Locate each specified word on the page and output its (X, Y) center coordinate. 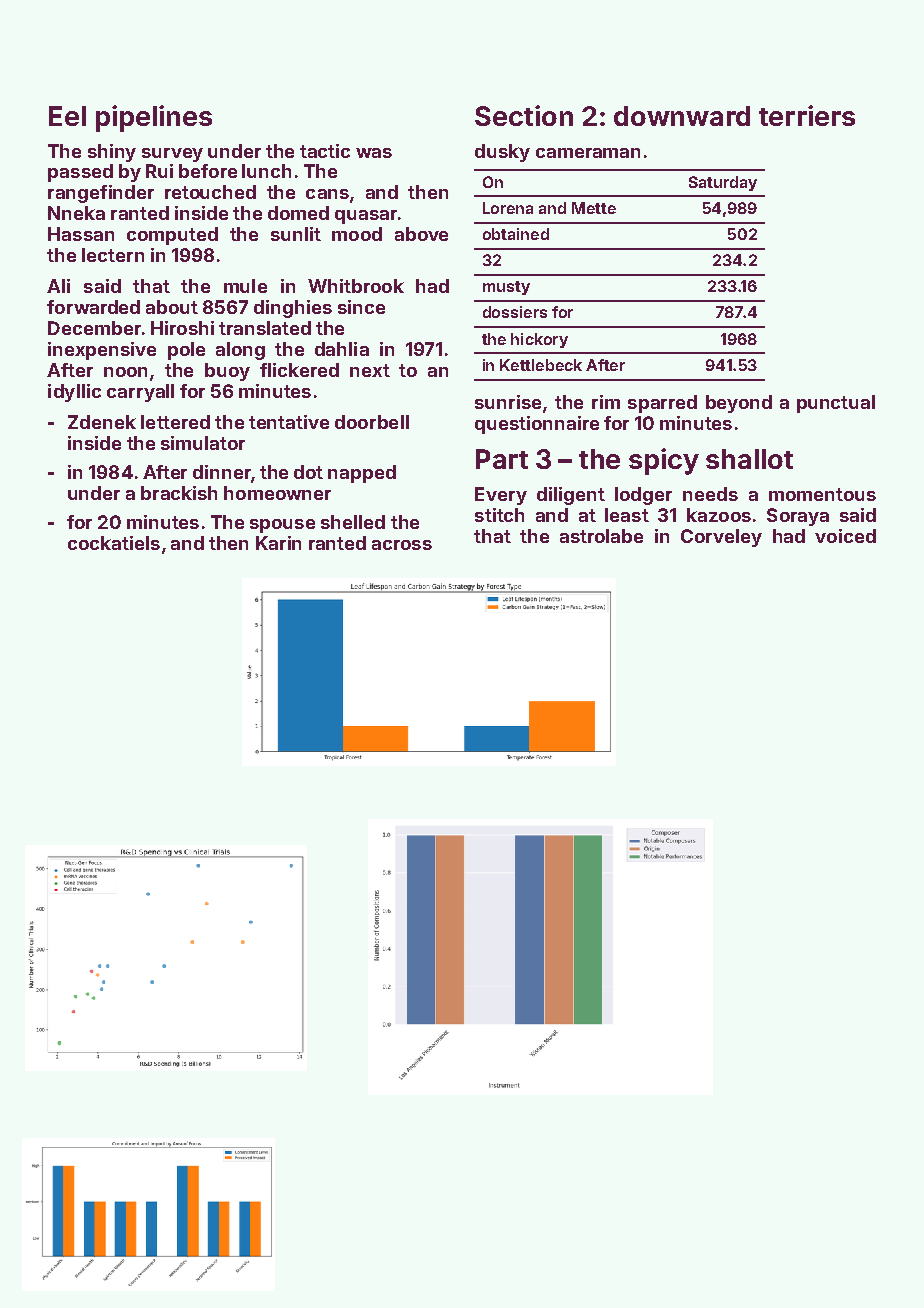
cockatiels (114, 543)
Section (524, 115)
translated (265, 328)
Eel (67, 116)
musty (506, 288)
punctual (836, 404)
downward (682, 116)
